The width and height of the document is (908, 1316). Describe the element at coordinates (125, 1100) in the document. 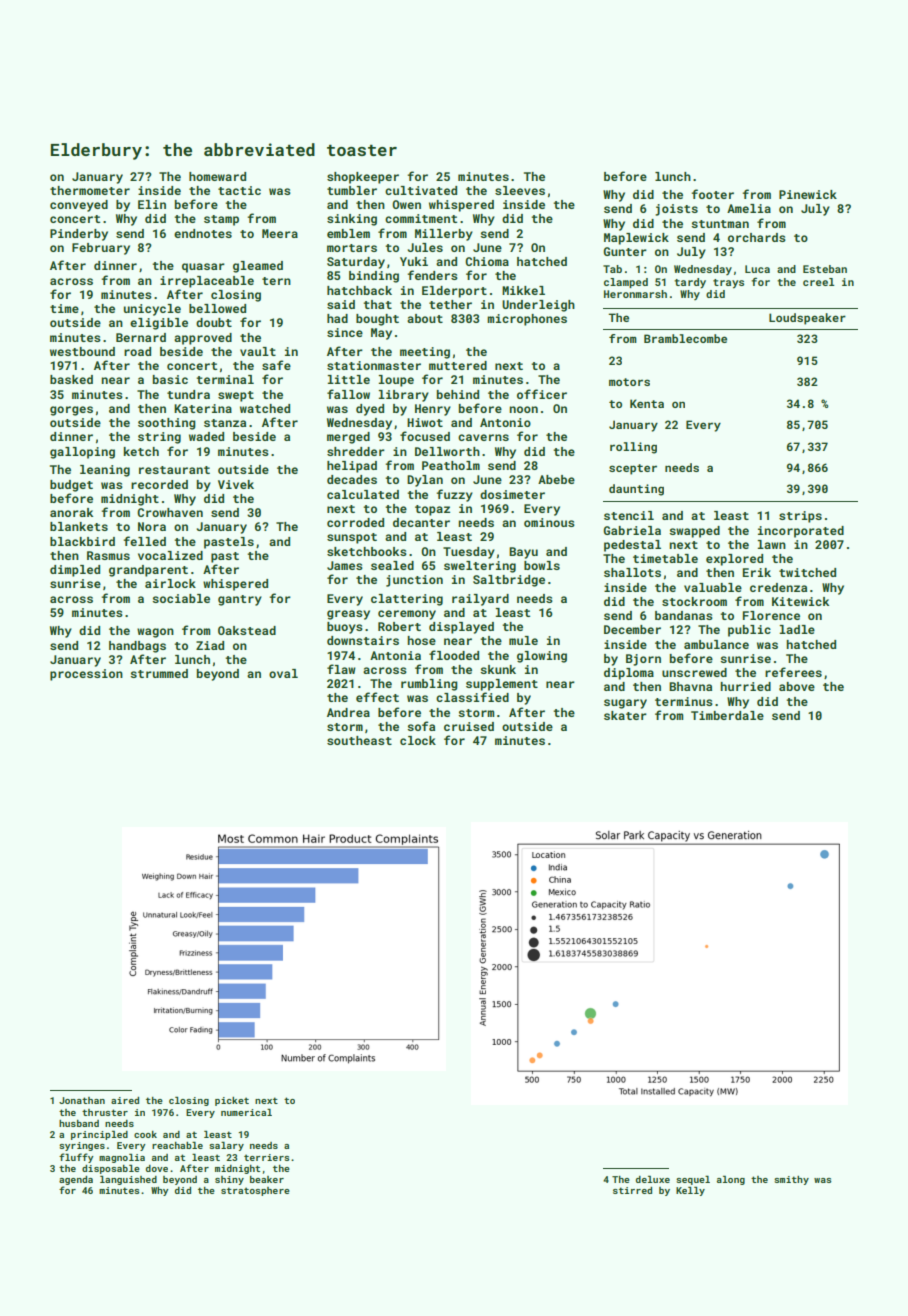

I see `aired` at that location.
